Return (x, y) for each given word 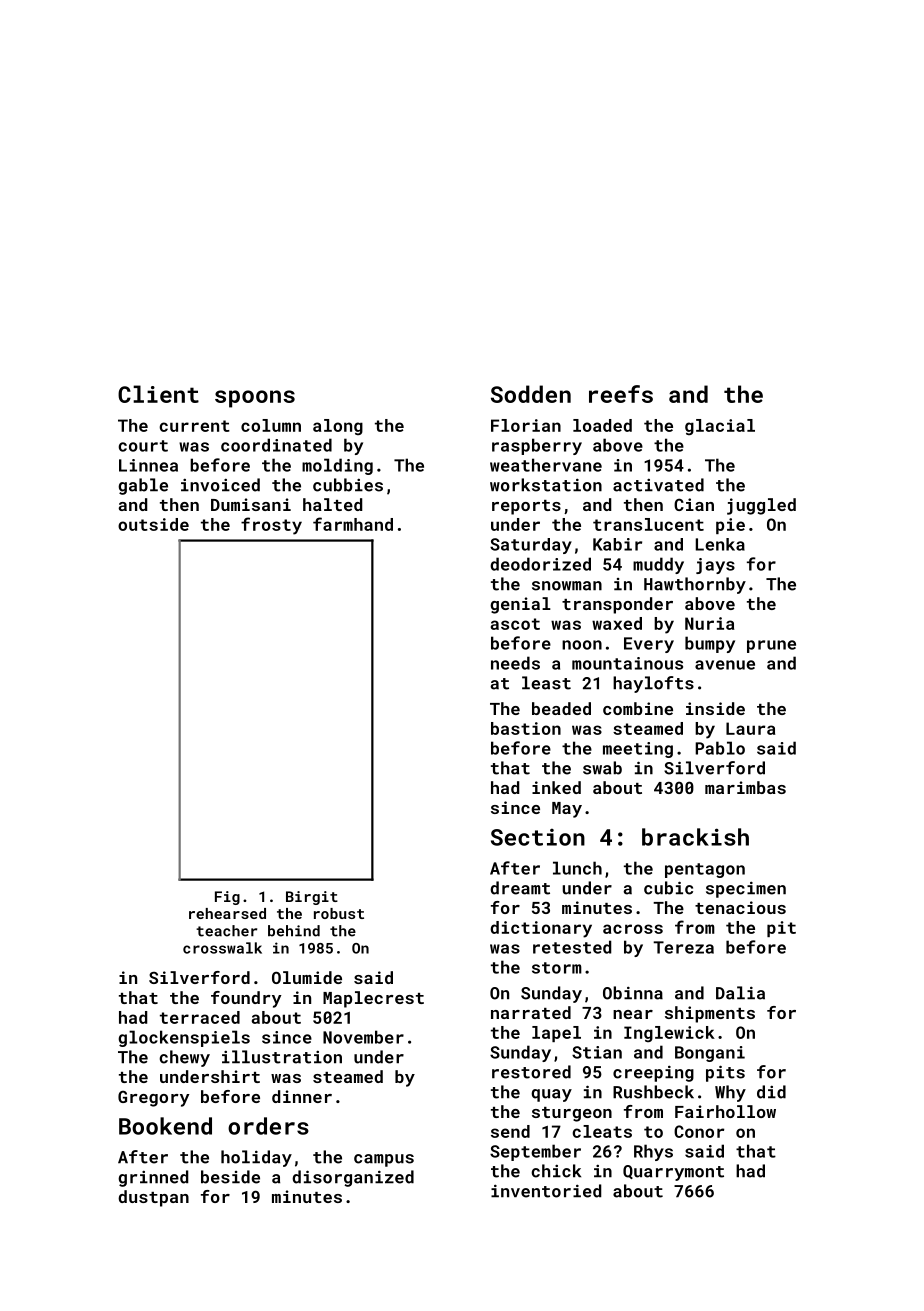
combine (638, 708)
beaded (561, 708)
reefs (621, 394)
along (338, 427)
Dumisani (251, 504)
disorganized (353, 1178)
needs (515, 663)
